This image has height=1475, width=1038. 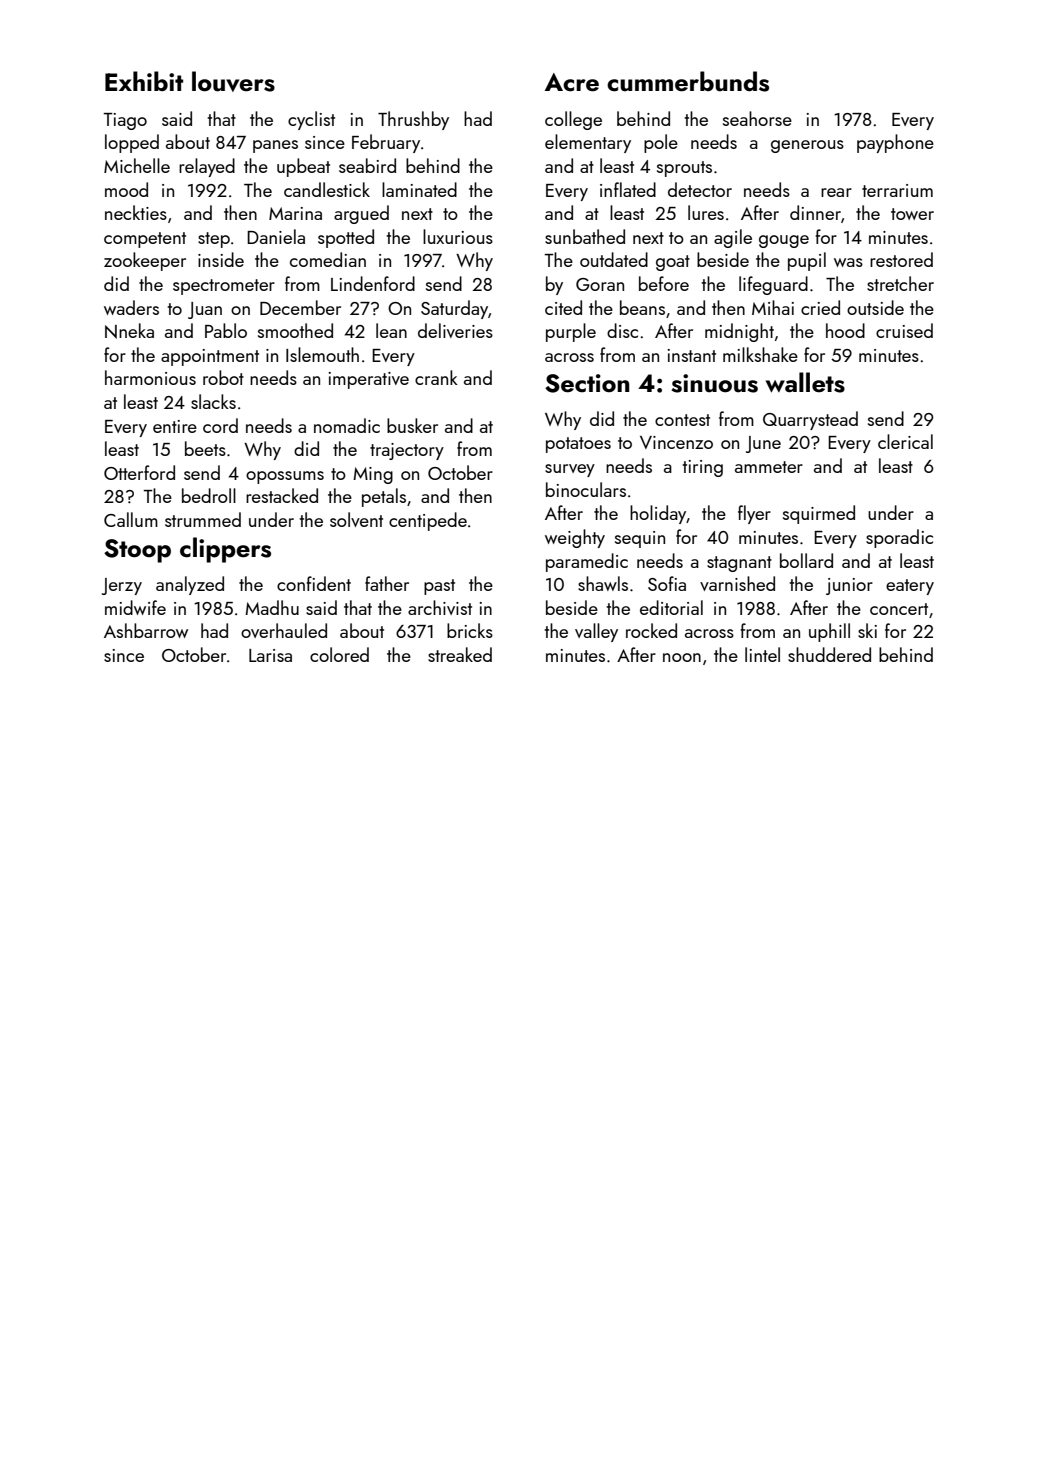 What do you see at coordinates (661, 143) in the image?
I see `pole` at bounding box center [661, 143].
